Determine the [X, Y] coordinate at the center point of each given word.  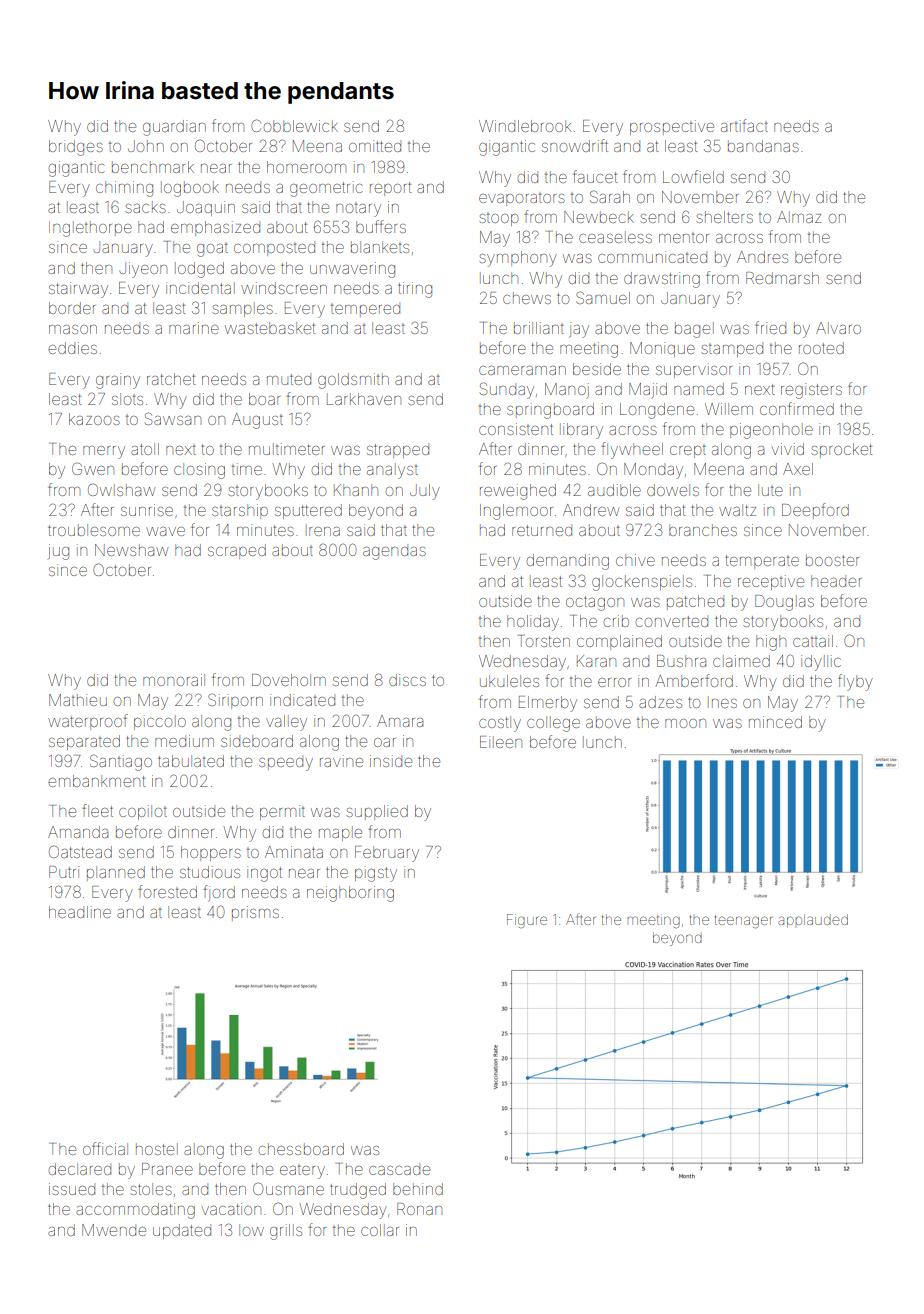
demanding [568, 562]
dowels [673, 490]
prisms [255, 913]
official [105, 1148]
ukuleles [509, 681]
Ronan [419, 1209]
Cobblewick [294, 125]
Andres [762, 257]
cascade [399, 1169]
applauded [813, 921]
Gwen [93, 468]
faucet [595, 176]
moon [685, 723]
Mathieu [78, 700]
